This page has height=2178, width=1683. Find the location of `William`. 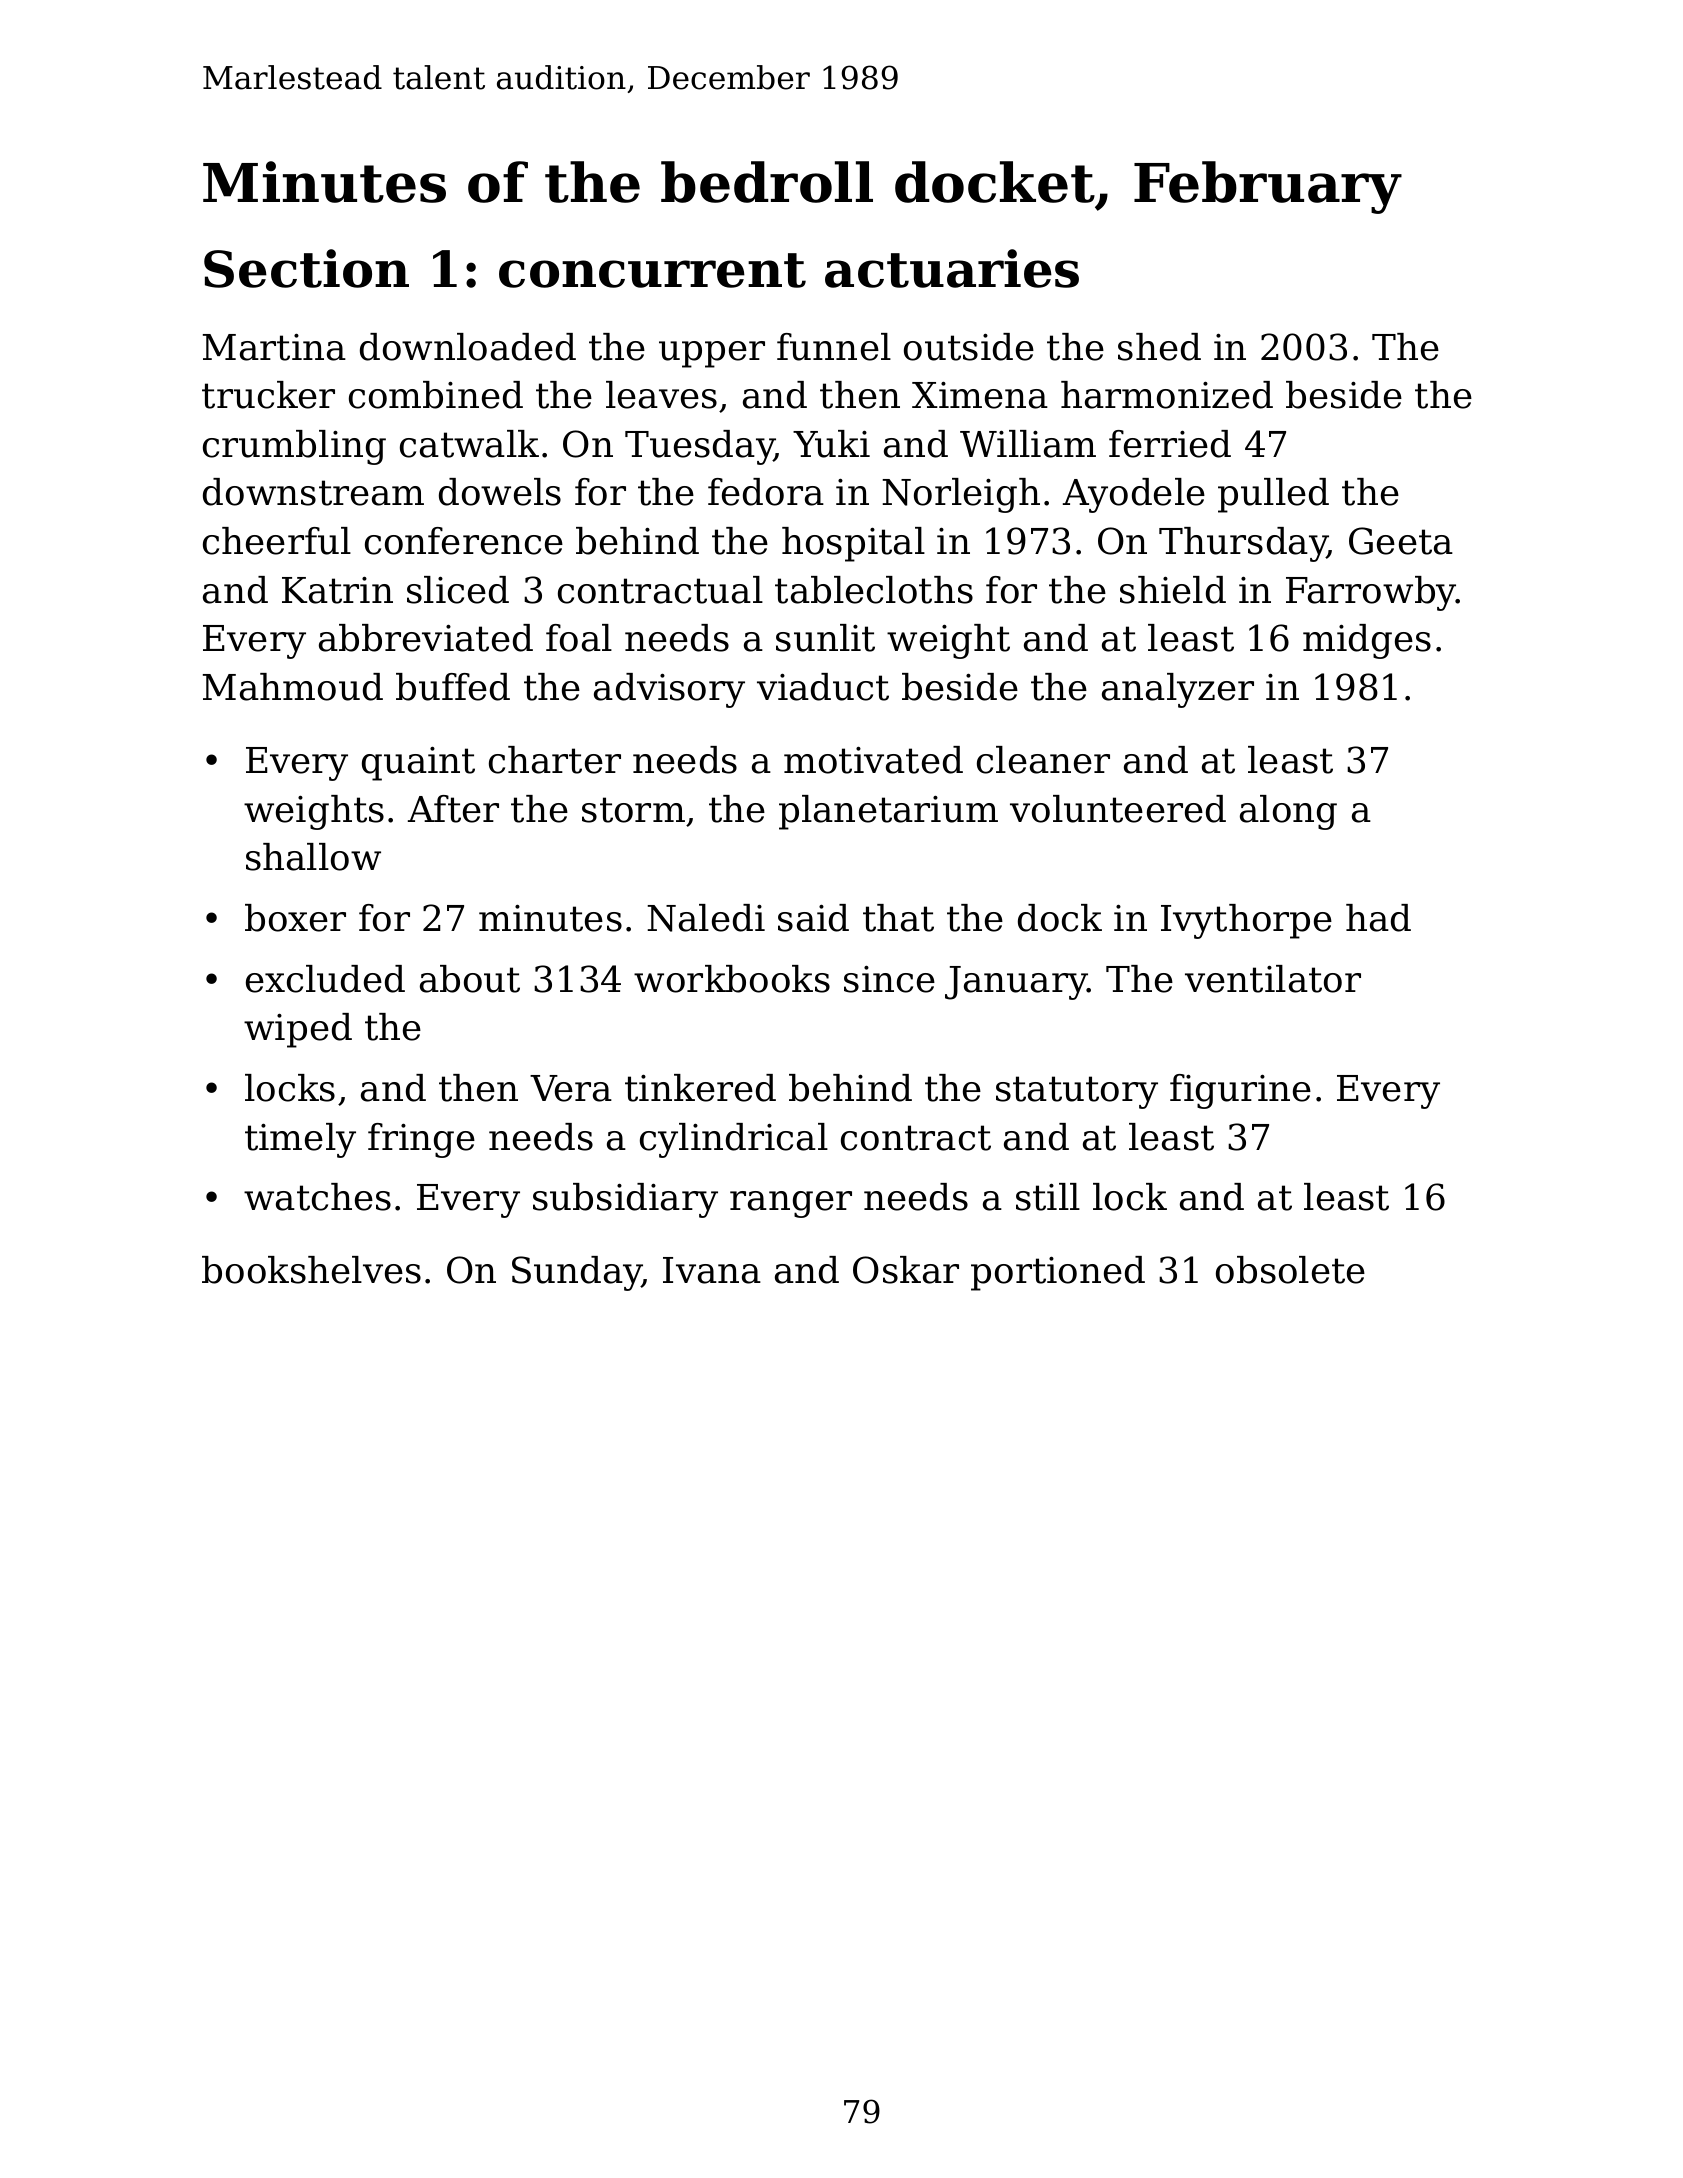

William is located at coordinates (1028, 444).
